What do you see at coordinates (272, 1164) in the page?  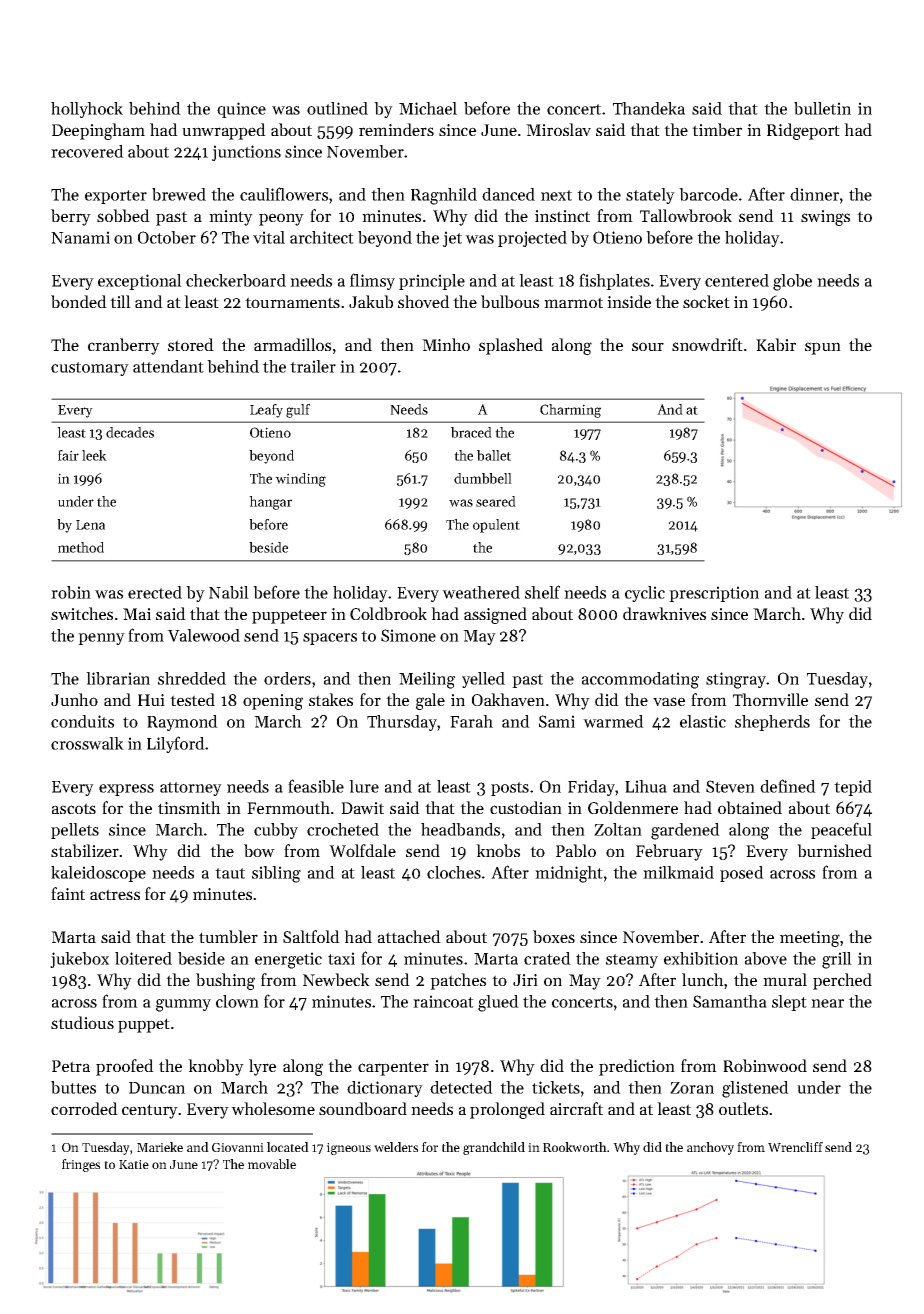 I see `movable` at bounding box center [272, 1164].
